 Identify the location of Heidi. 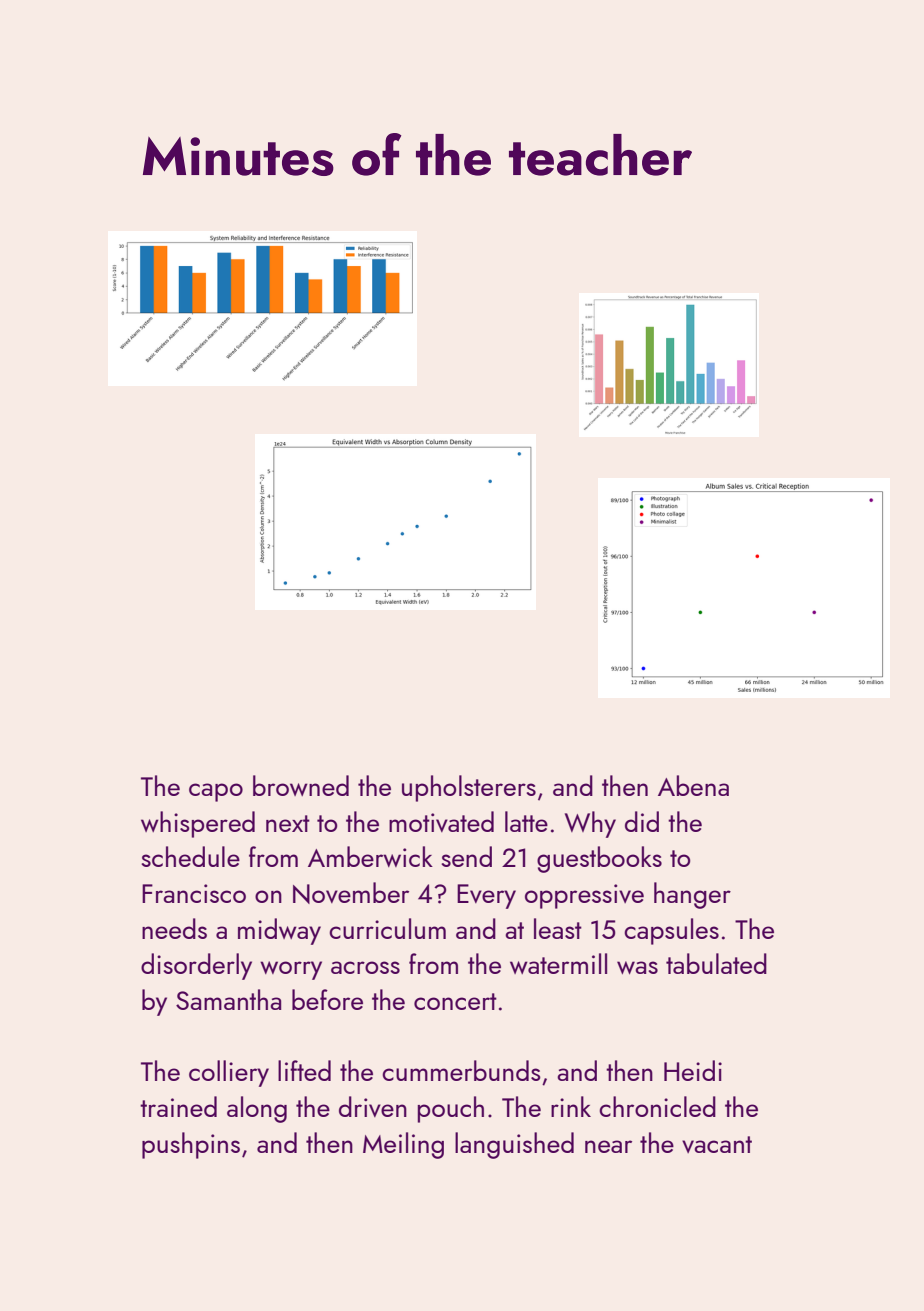
(693, 1070).
